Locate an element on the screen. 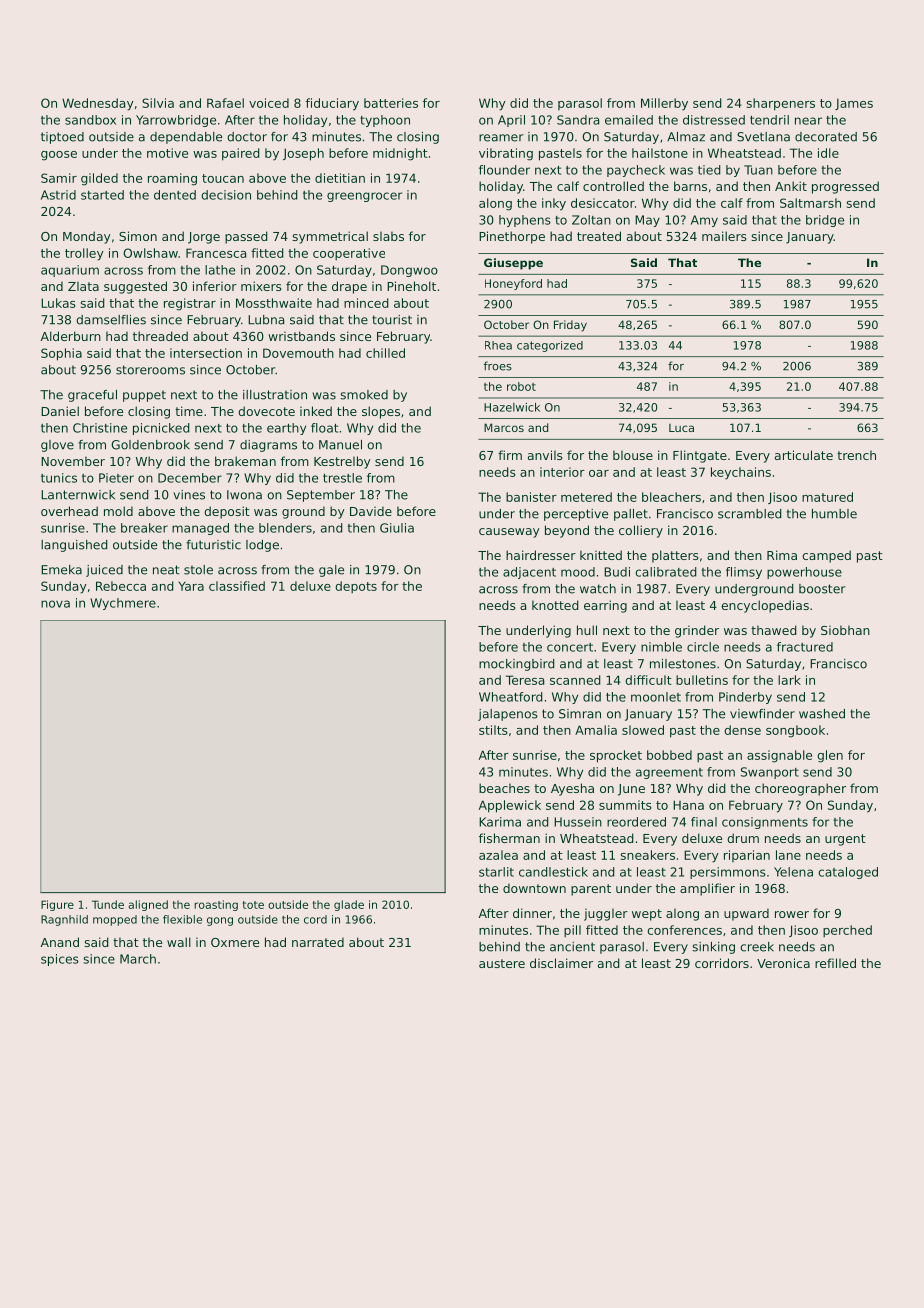 This screenshot has width=924, height=1308. humble is located at coordinates (834, 514).
